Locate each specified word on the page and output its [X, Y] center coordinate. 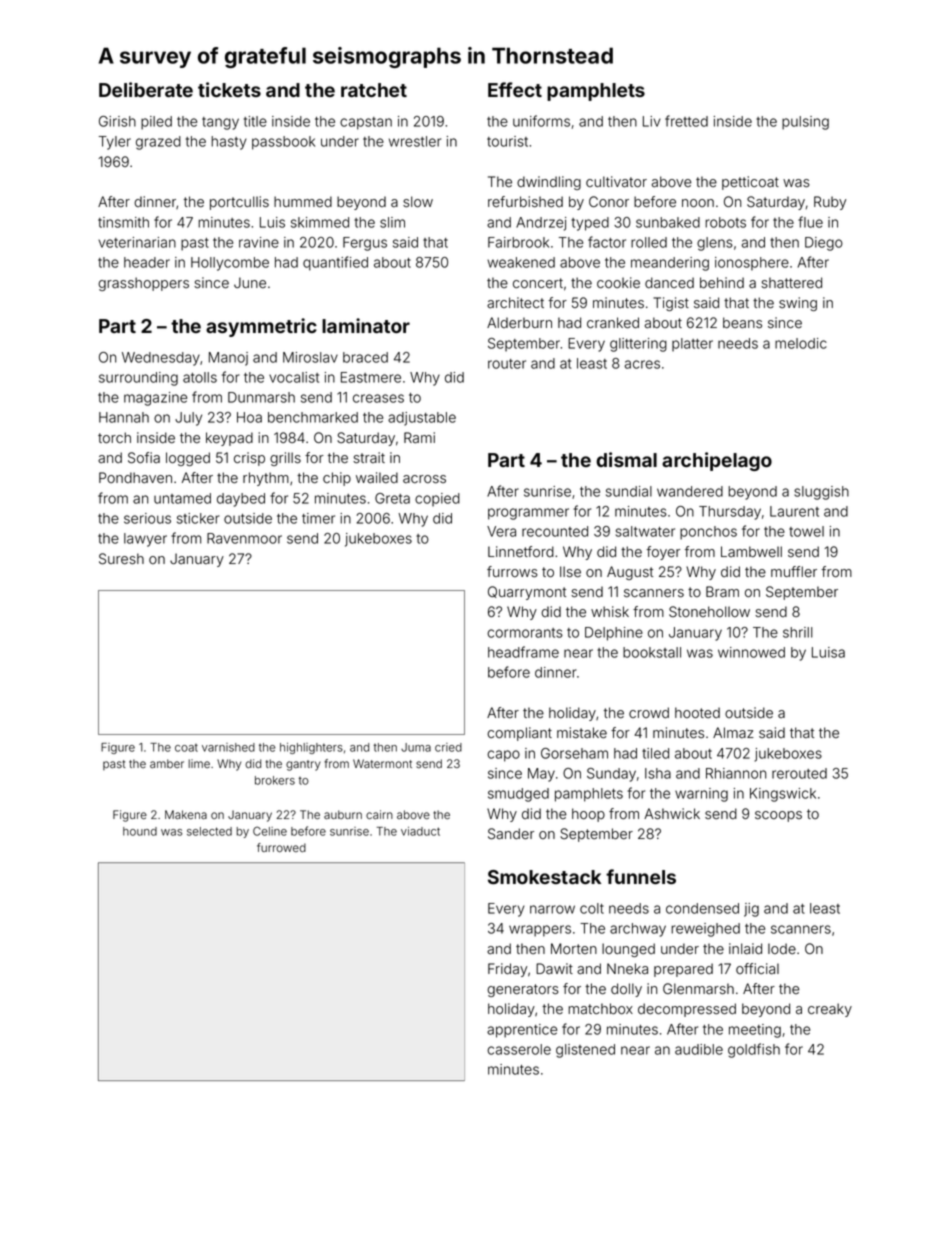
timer [318, 518]
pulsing [805, 123]
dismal [626, 459]
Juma [416, 747]
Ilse [570, 572]
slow [418, 202]
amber [167, 763]
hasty [229, 143]
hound [140, 831]
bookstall [652, 652]
